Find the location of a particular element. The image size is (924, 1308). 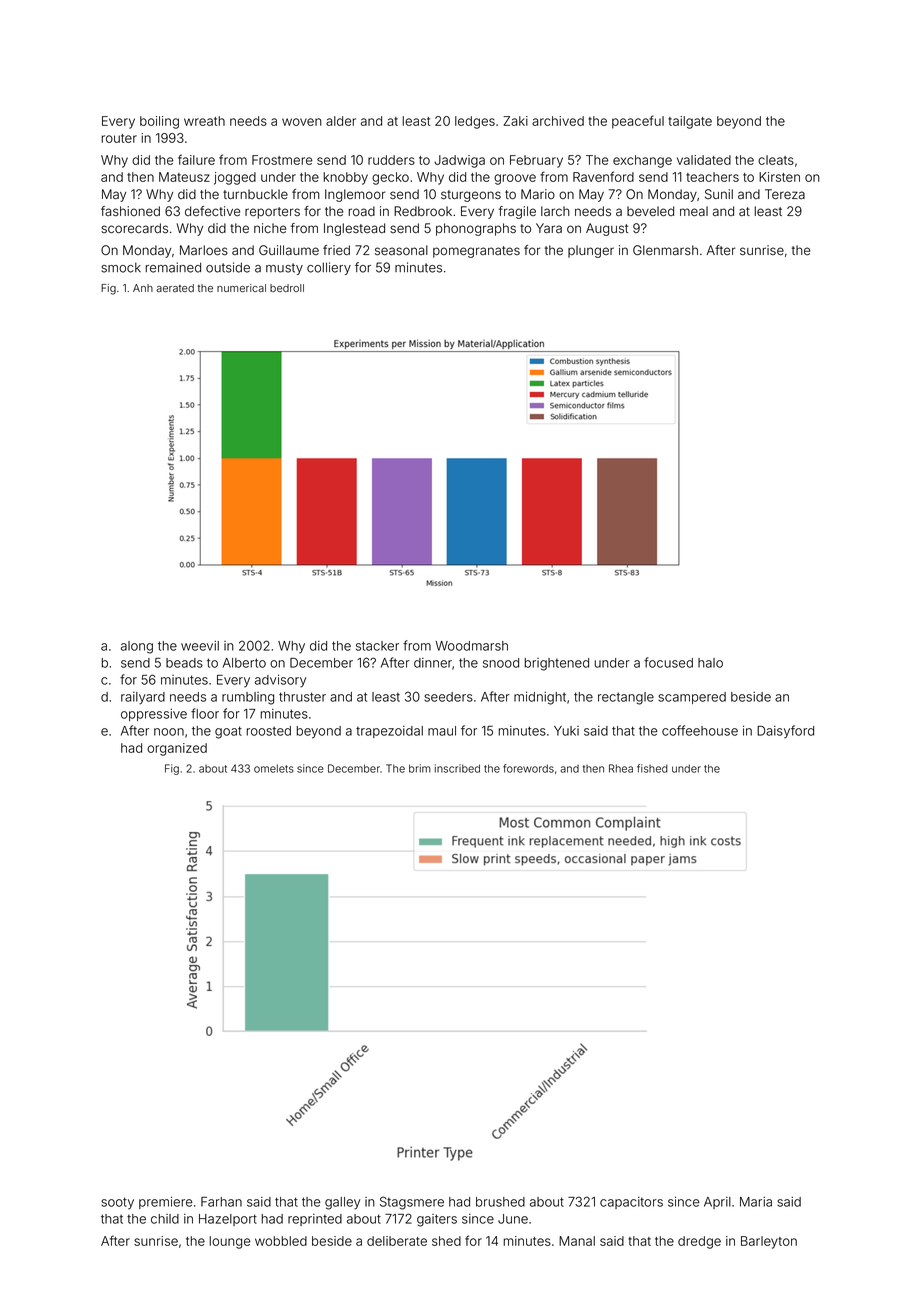

pomegranates is located at coordinates (476, 252).
